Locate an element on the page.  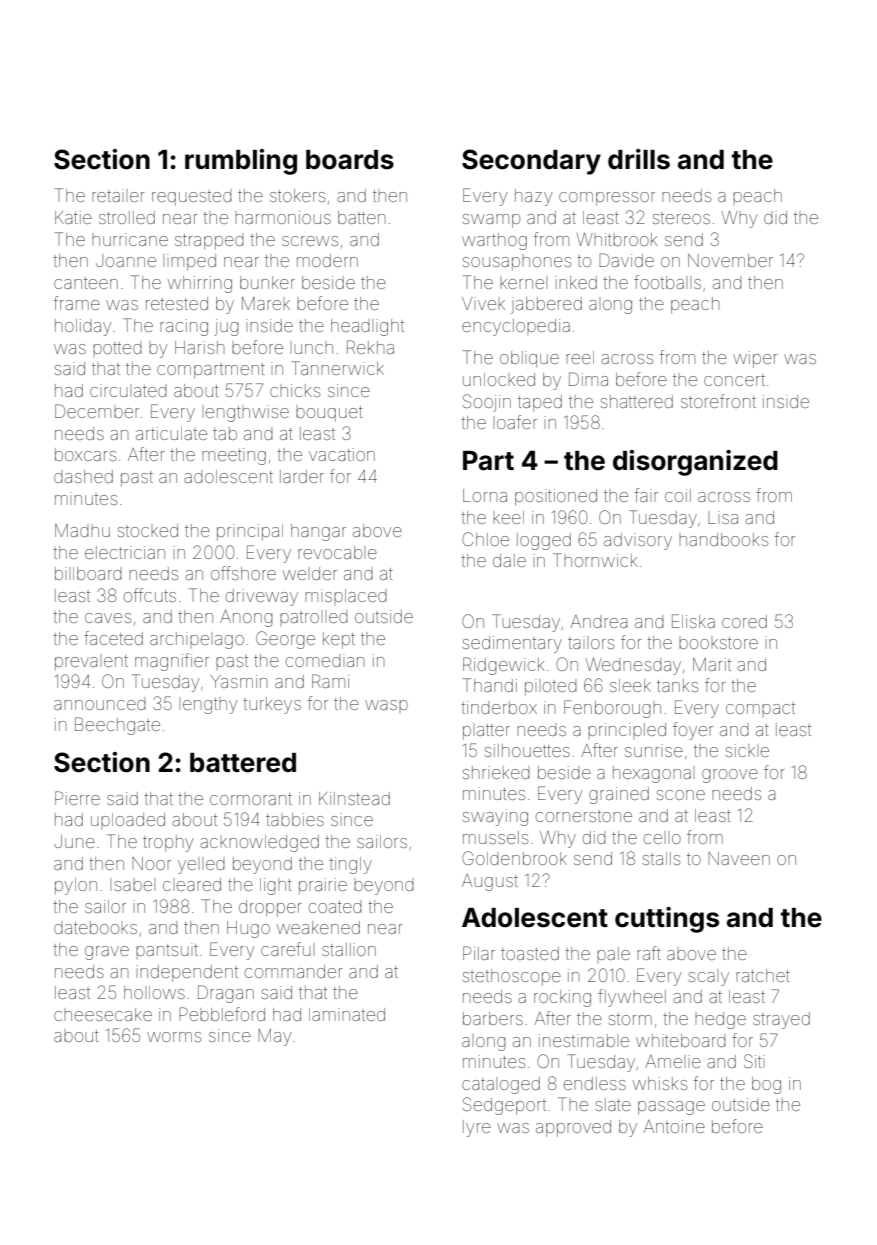
principled is located at coordinates (627, 729).
